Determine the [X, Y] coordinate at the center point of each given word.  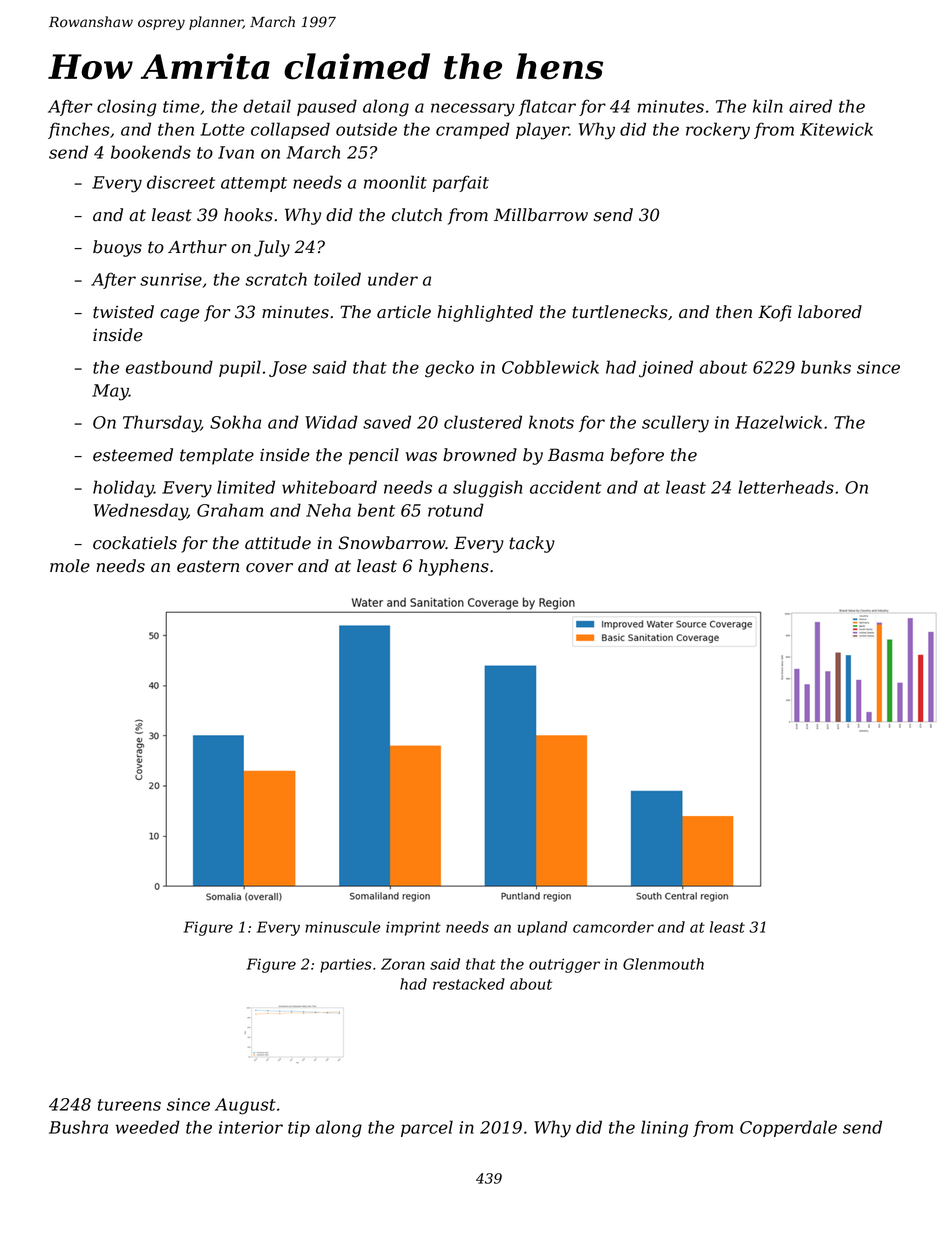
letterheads [786, 487]
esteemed [133, 455]
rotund [456, 510]
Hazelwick [778, 422]
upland [542, 928]
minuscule [343, 927]
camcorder [613, 927]
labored [830, 312]
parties [346, 965]
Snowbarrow [391, 543]
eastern [208, 566]
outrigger [564, 965]
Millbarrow [541, 215]
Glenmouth [663, 964]
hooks [248, 215]
